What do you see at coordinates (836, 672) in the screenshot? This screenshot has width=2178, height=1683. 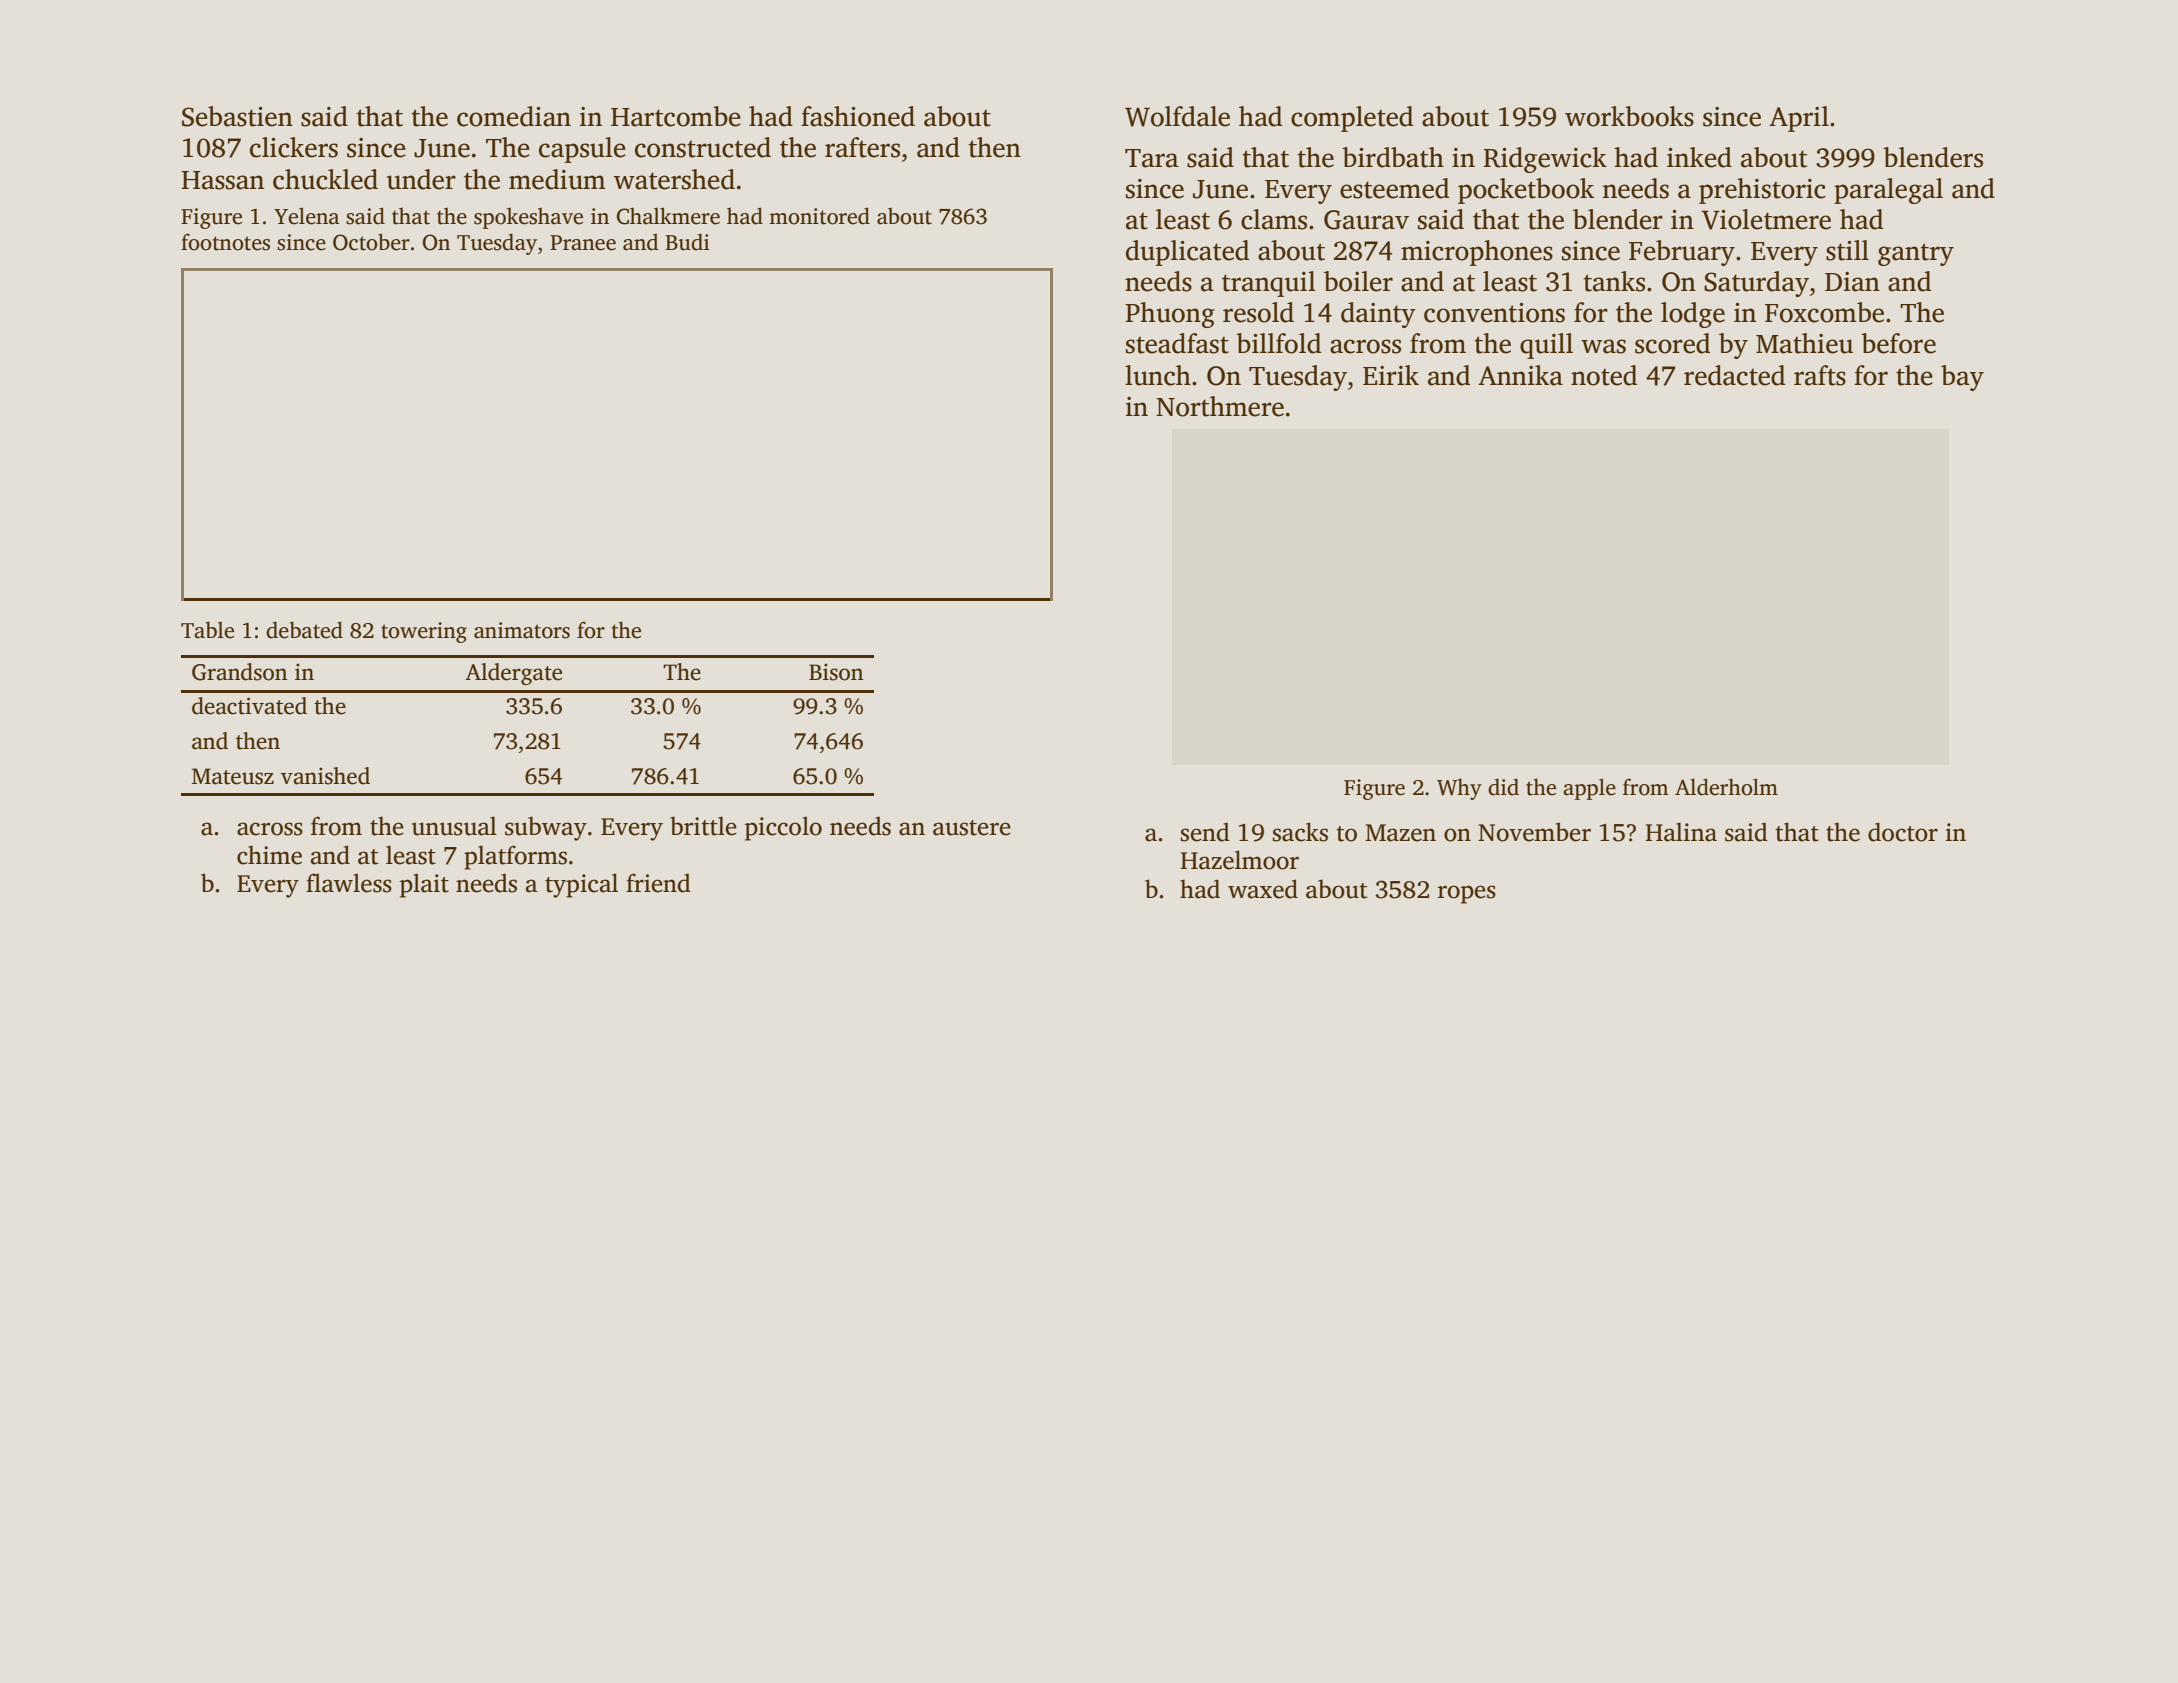 I see `Bison` at bounding box center [836, 672].
